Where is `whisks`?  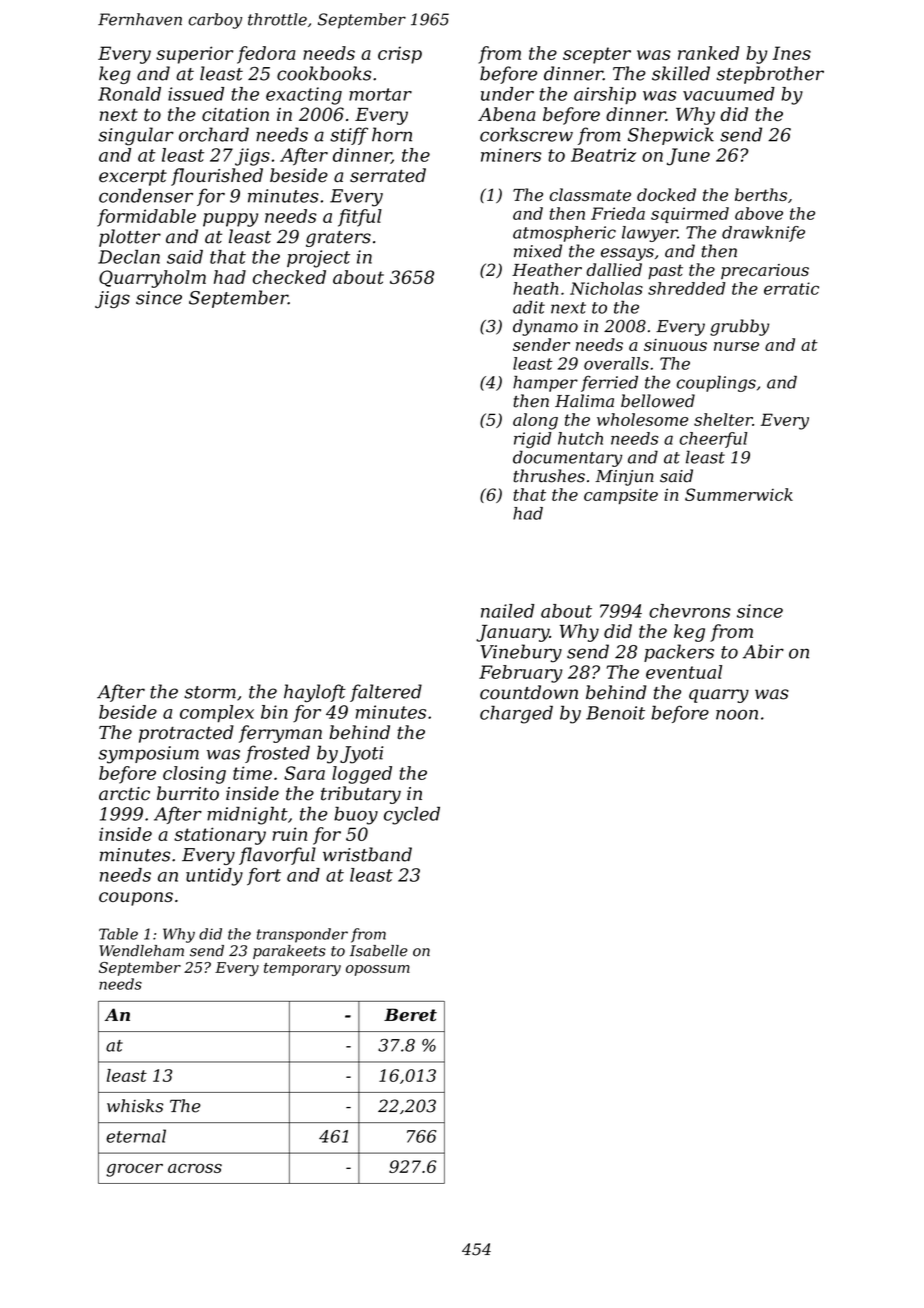 whisks is located at coordinates (135, 1106).
